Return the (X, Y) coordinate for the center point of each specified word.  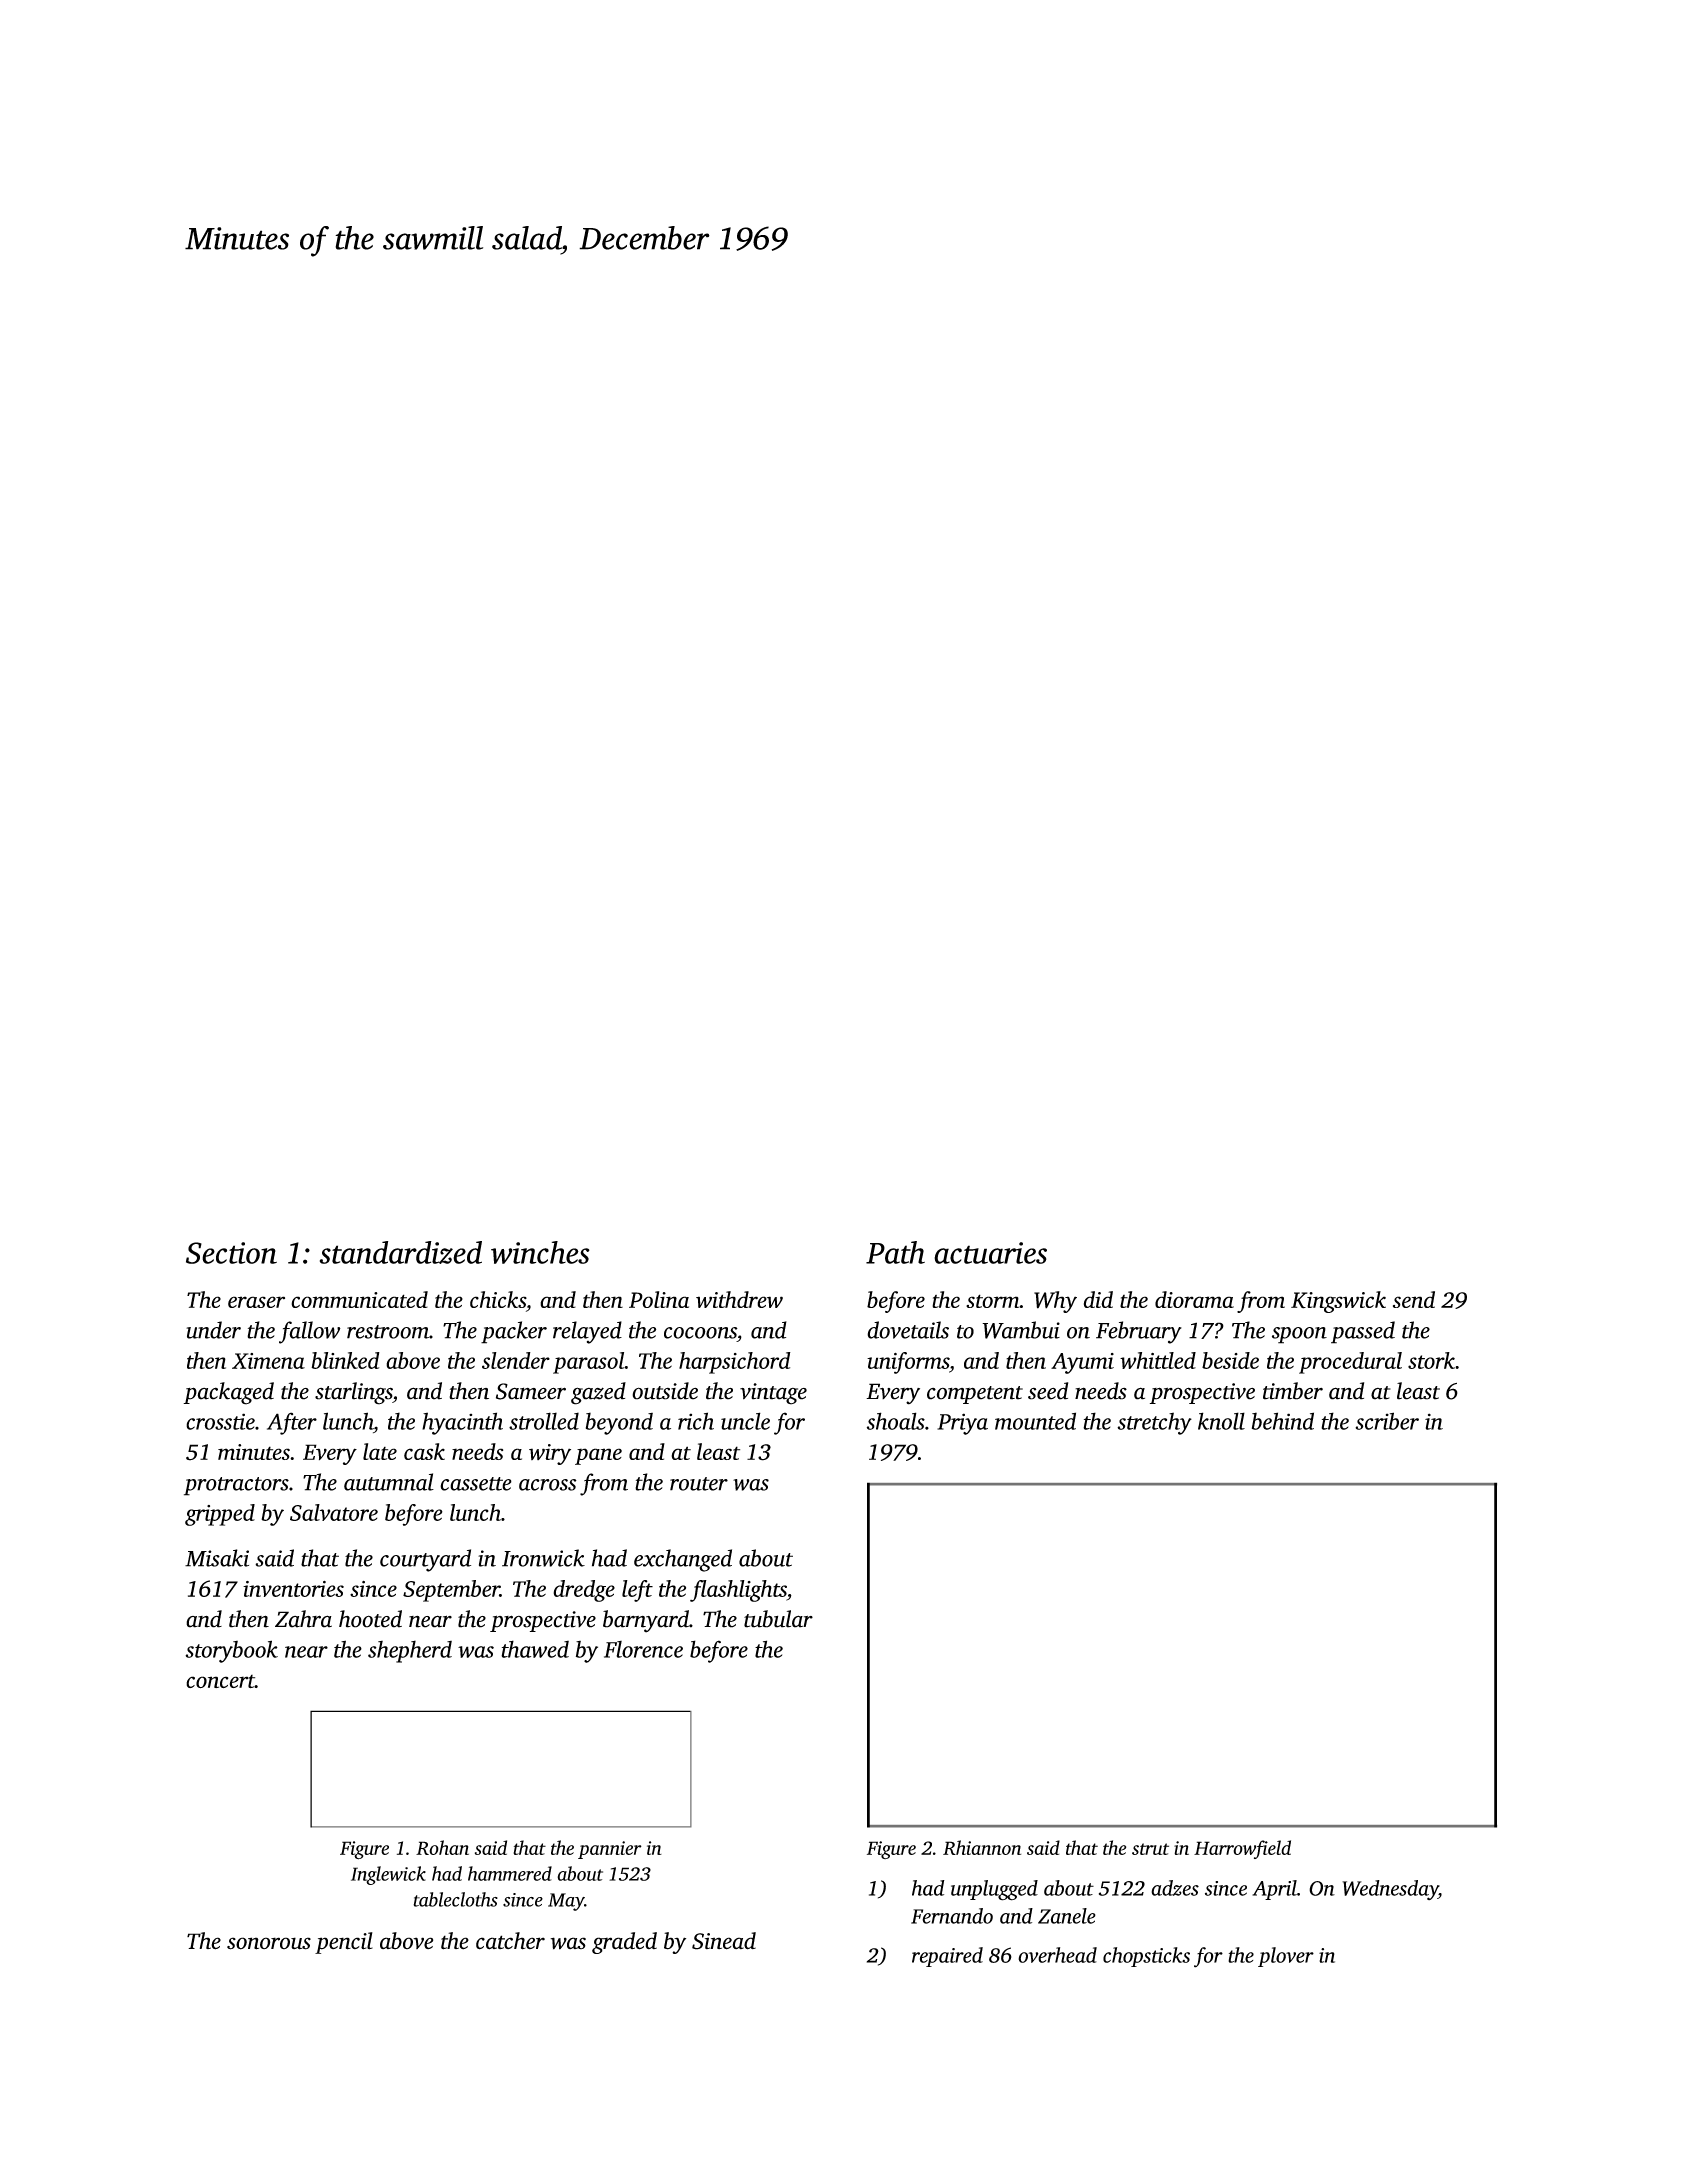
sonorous (269, 1943)
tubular (778, 1619)
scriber (1387, 1421)
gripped (220, 1515)
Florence (643, 1649)
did (1098, 1299)
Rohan (442, 1847)
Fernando (952, 1916)
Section (231, 1253)
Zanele (1067, 1916)
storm (993, 1301)
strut (1150, 1849)
